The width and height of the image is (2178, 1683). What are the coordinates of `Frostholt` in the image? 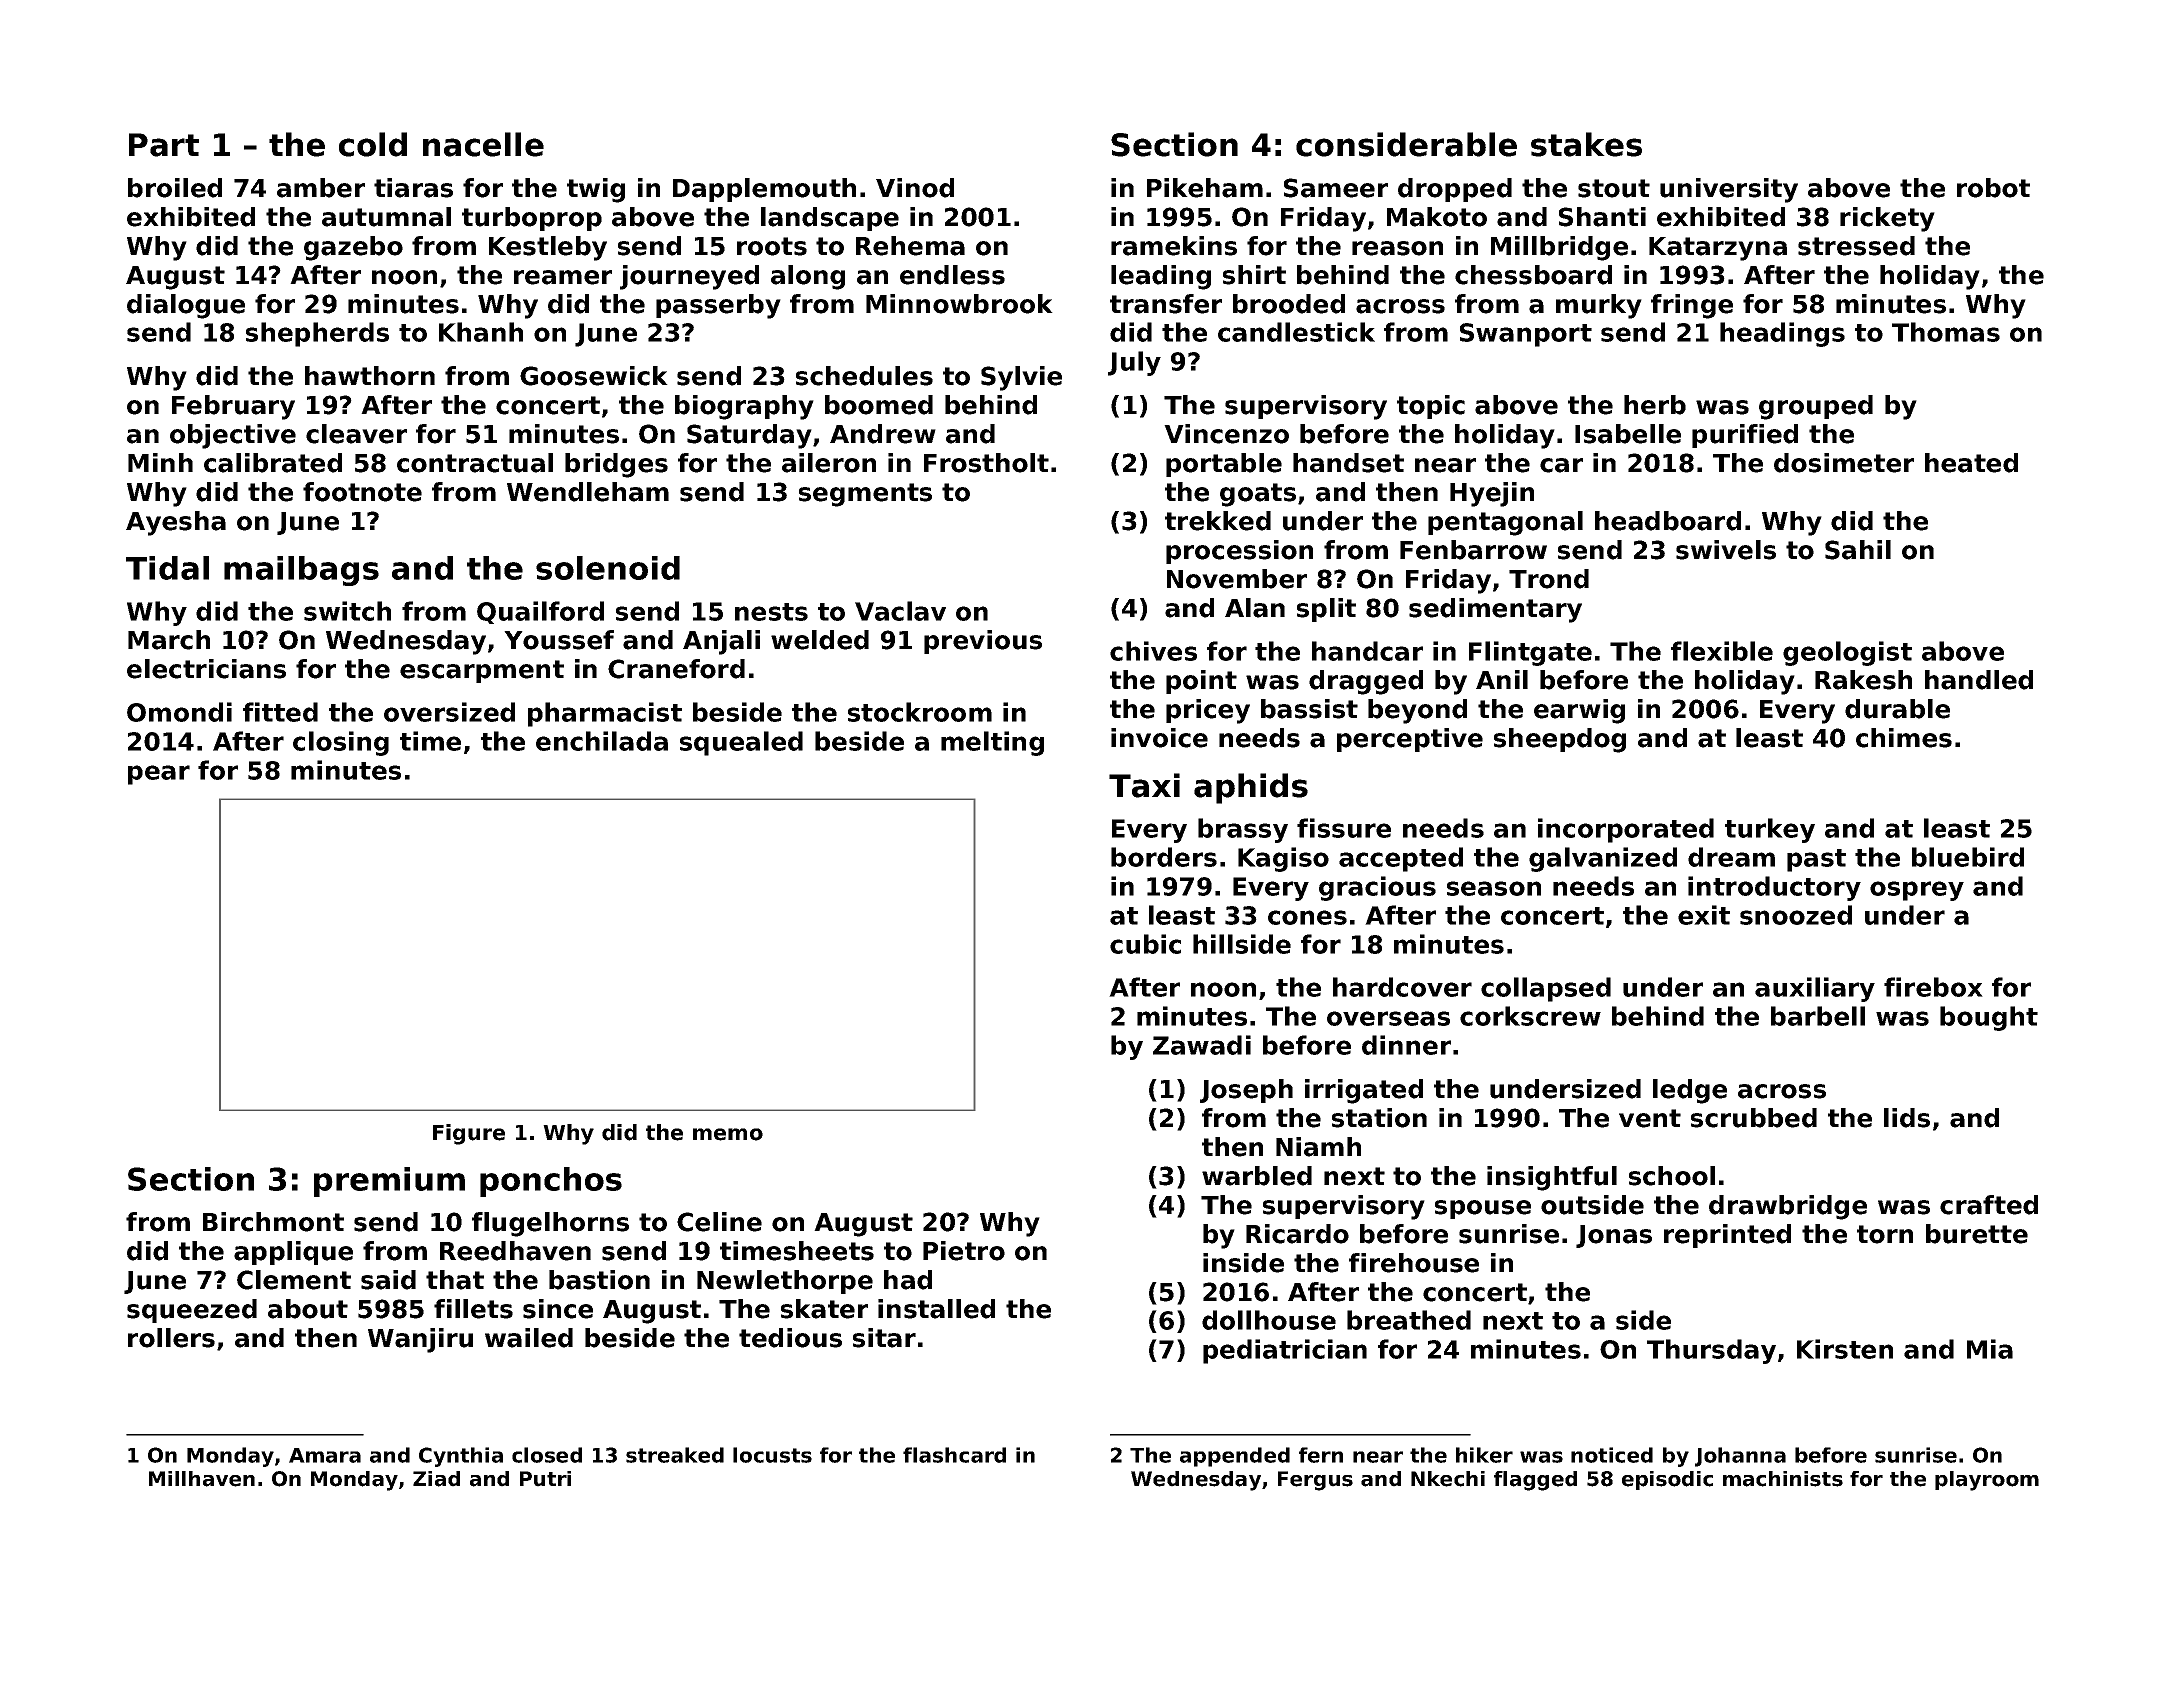 It's located at (986, 463).
